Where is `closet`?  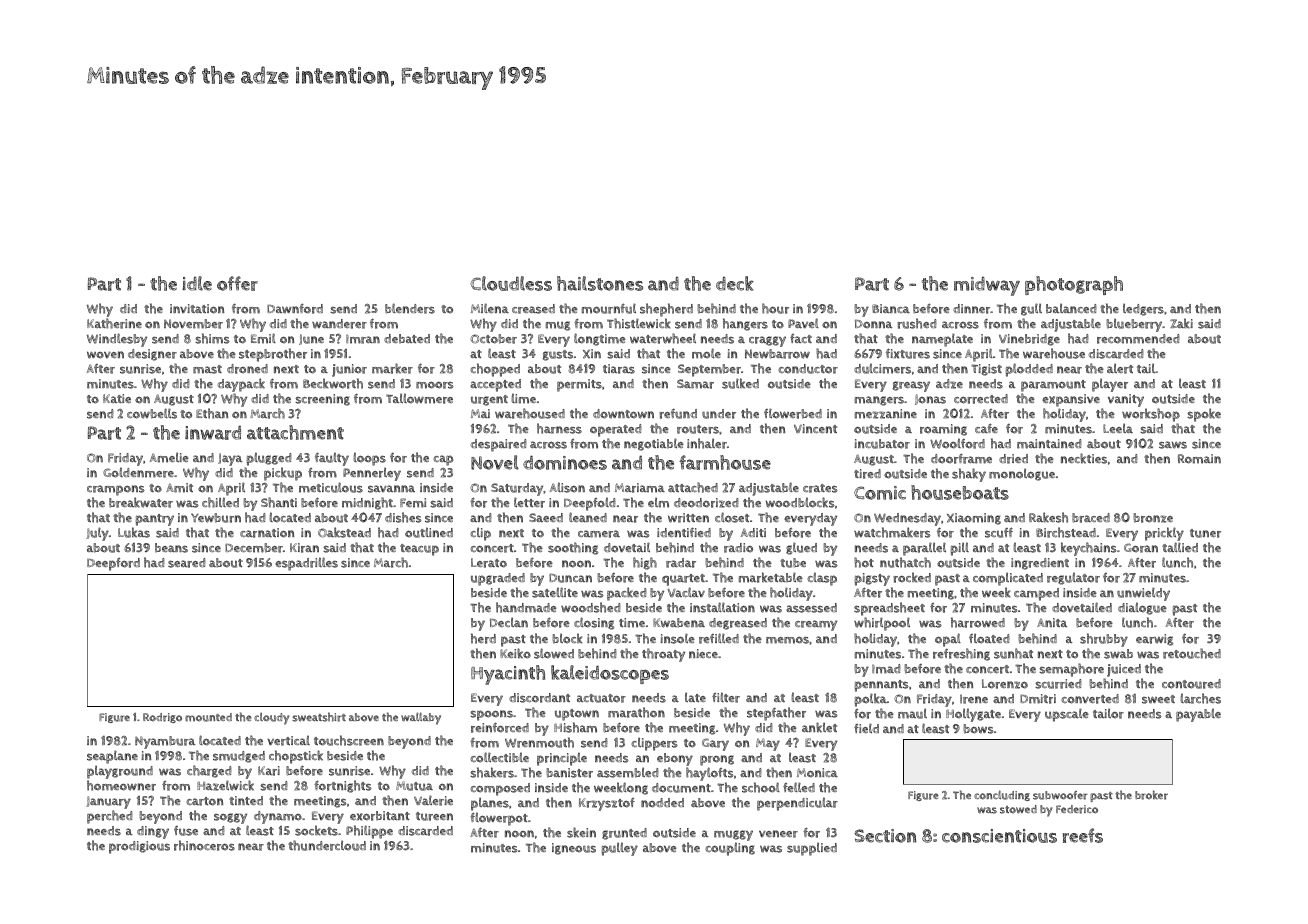 closet is located at coordinates (732, 517).
